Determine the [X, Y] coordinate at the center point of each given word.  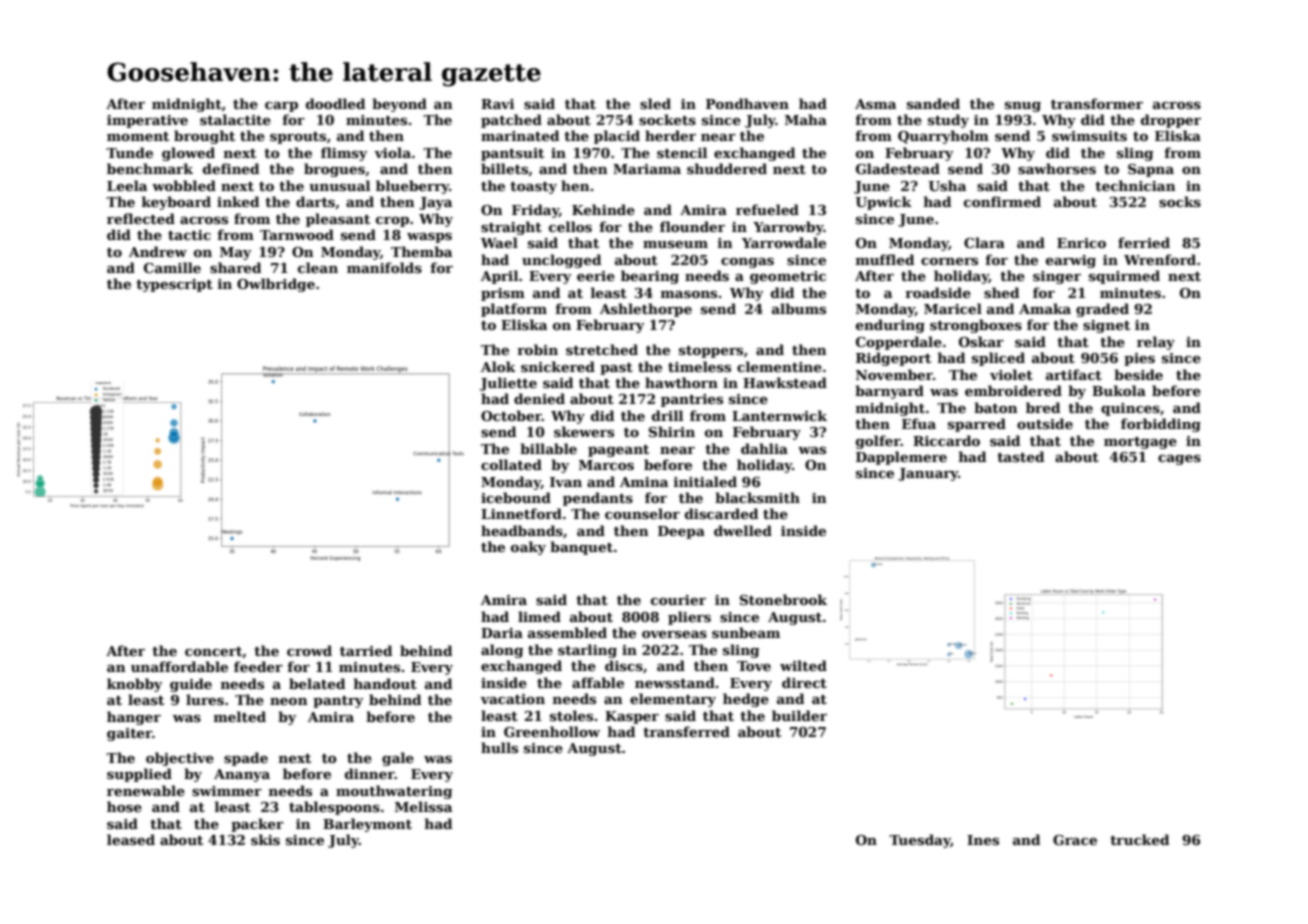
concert [213, 651]
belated [317, 683]
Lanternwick [779, 415]
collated [511, 464]
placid [617, 137]
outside [1045, 423]
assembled [567, 632]
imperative [147, 121]
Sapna [1151, 170]
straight [511, 228]
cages [1179, 460]
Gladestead [898, 168]
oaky [528, 548]
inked [238, 201]
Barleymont [367, 825]
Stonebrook [783, 599]
